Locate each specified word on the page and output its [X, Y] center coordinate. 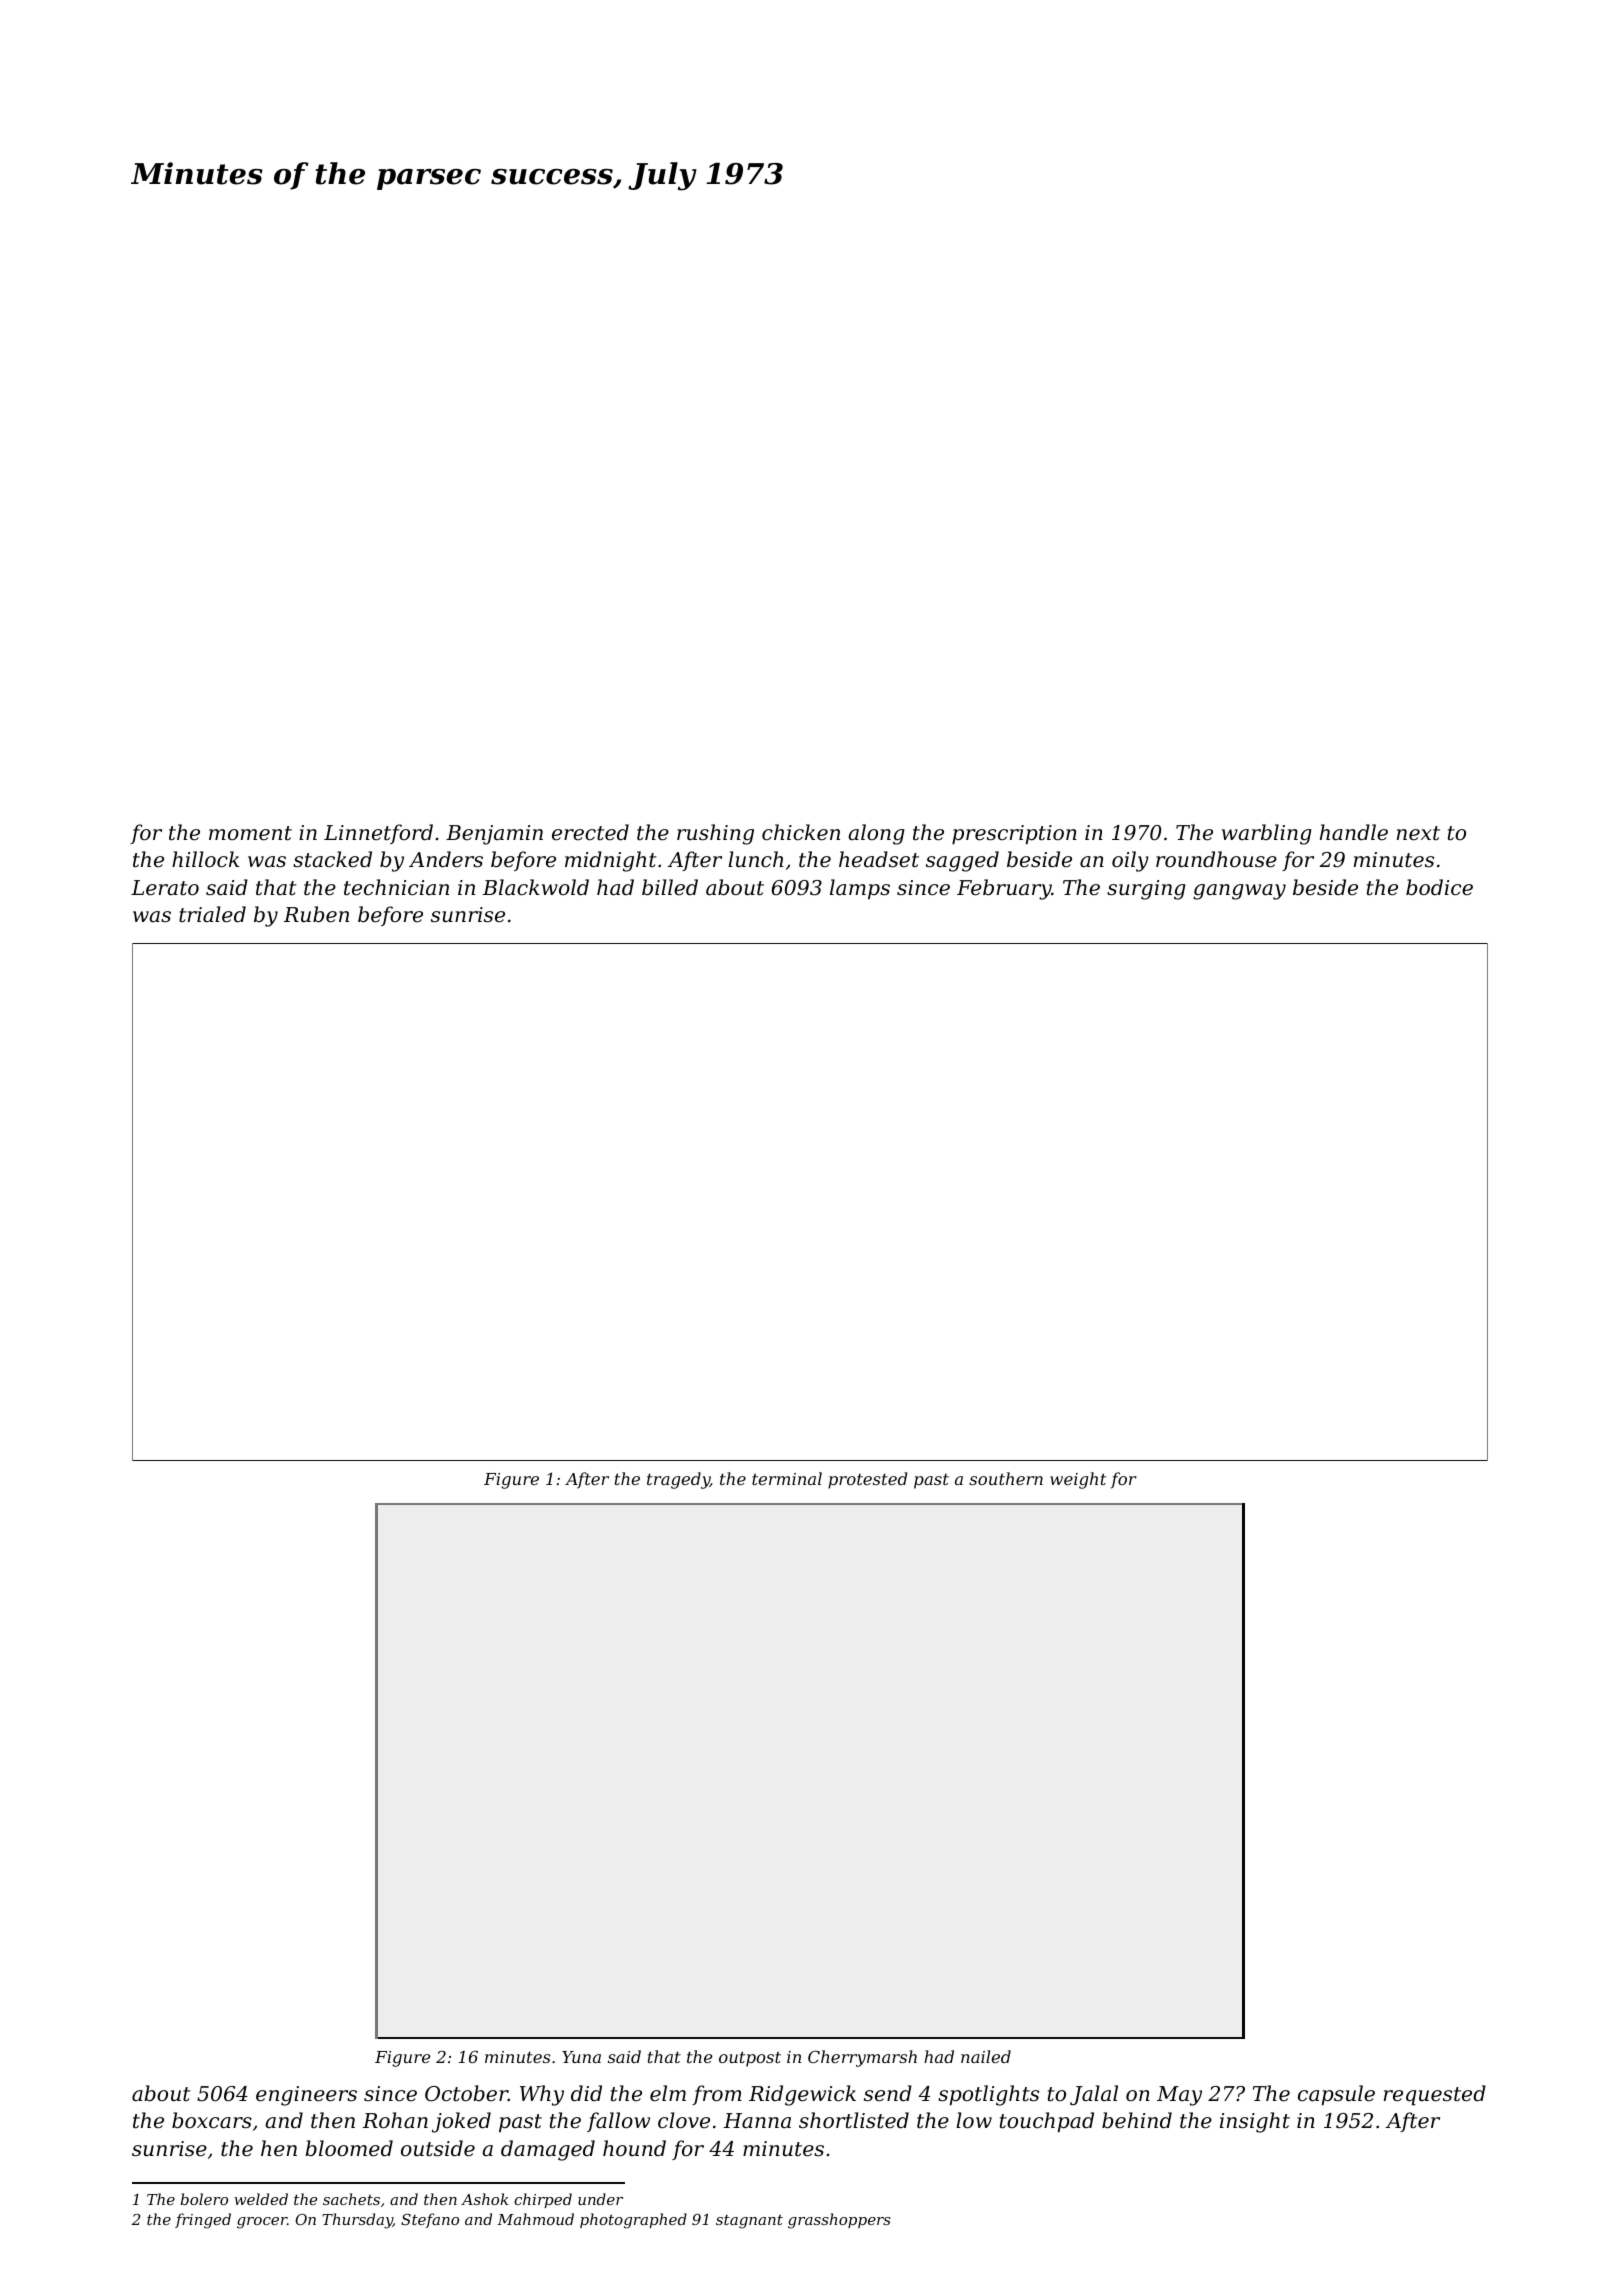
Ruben [316, 914]
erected [590, 832]
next [1418, 833]
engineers [306, 2096]
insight [1255, 2122]
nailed [986, 2056]
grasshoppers [839, 2221]
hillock [205, 859]
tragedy [678, 1480]
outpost [750, 2059]
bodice [1439, 887]
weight [1078, 1480]
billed [670, 887]
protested [867, 1480]
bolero [204, 2199]
